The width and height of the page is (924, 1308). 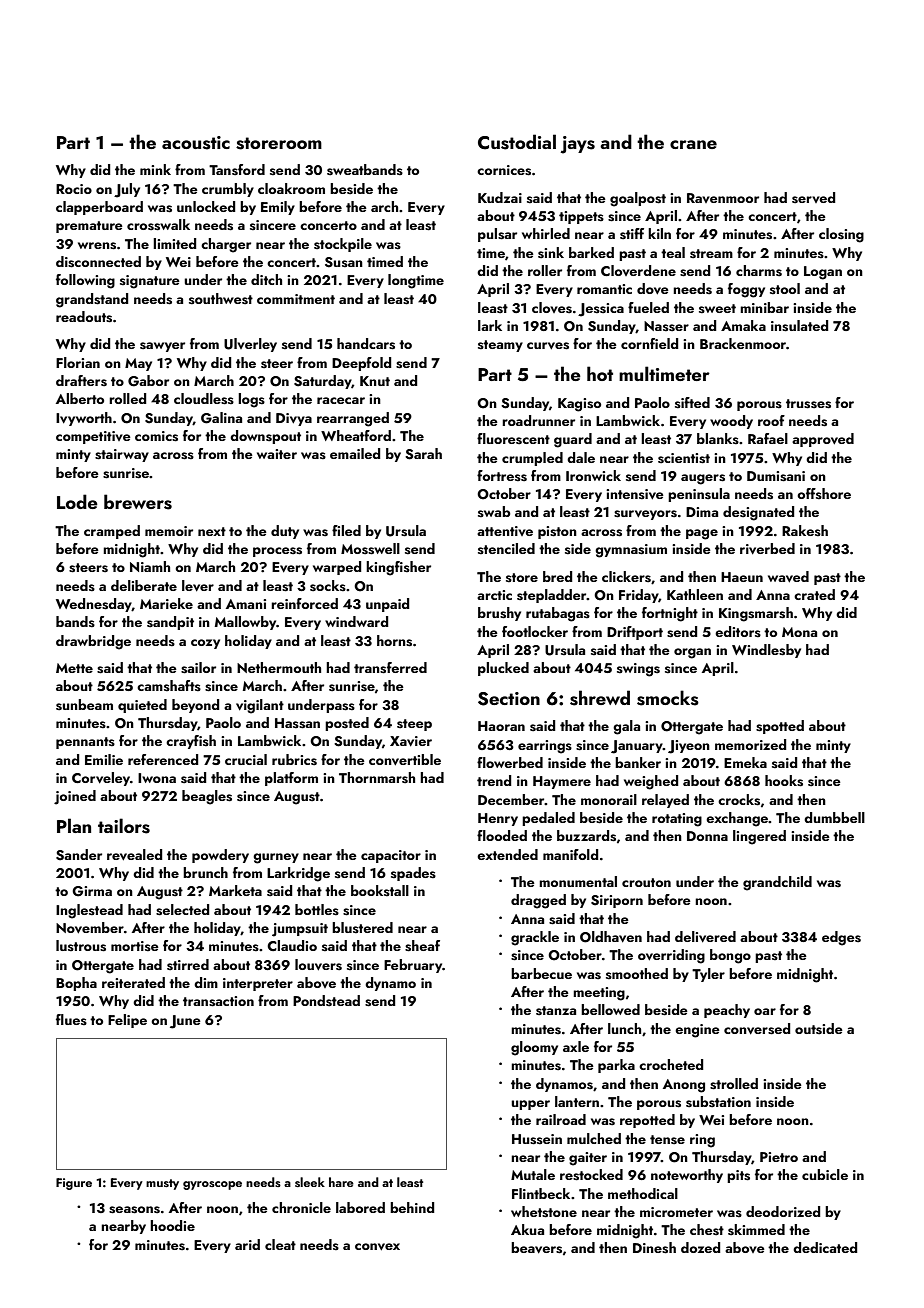 What do you see at coordinates (825, 1247) in the page?
I see `dedicated` at bounding box center [825, 1247].
